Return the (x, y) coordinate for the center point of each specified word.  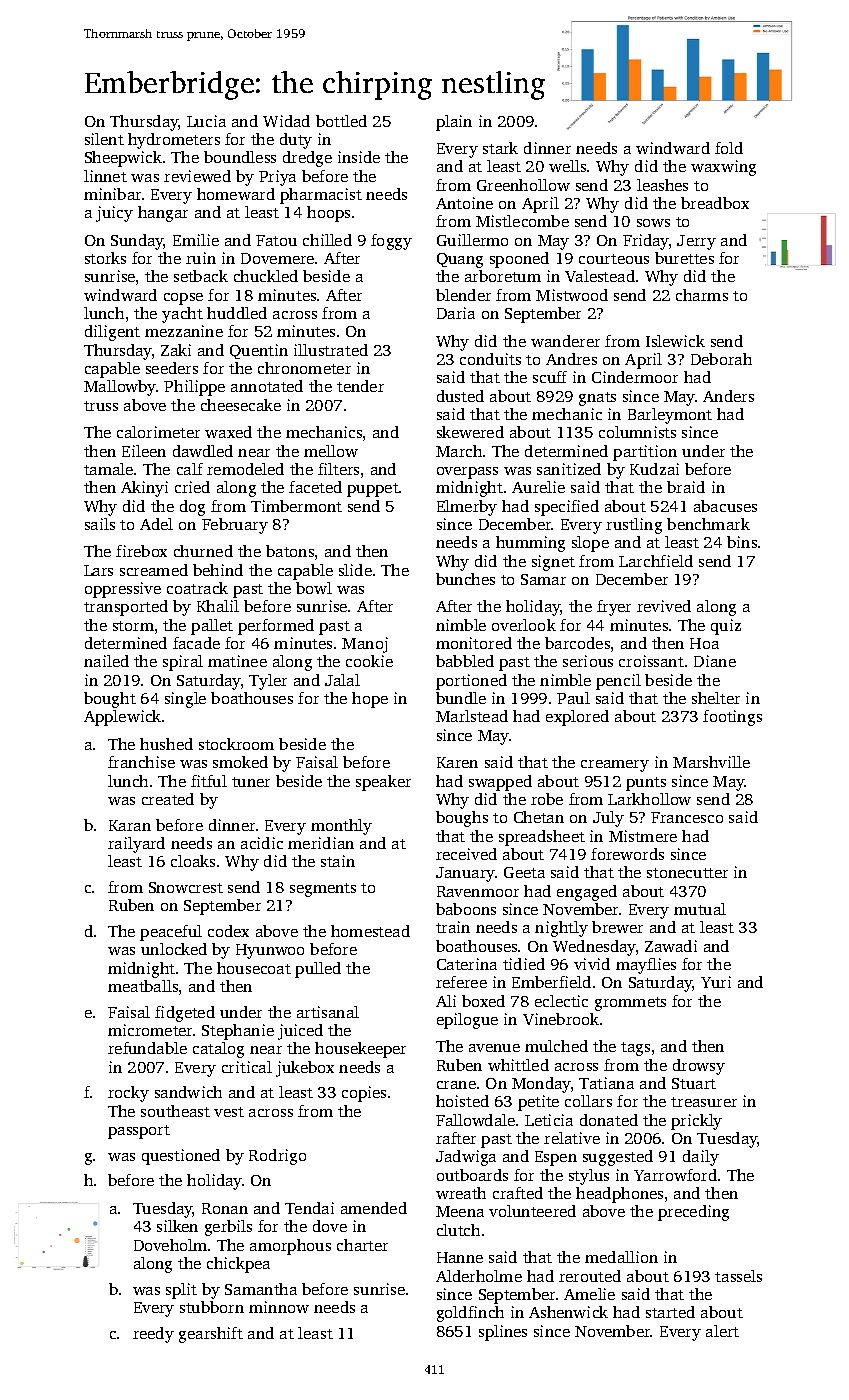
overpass (467, 473)
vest (229, 1112)
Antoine (464, 203)
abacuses (725, 506)
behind (218, 570)
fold (729, 148)
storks (105, 258)
